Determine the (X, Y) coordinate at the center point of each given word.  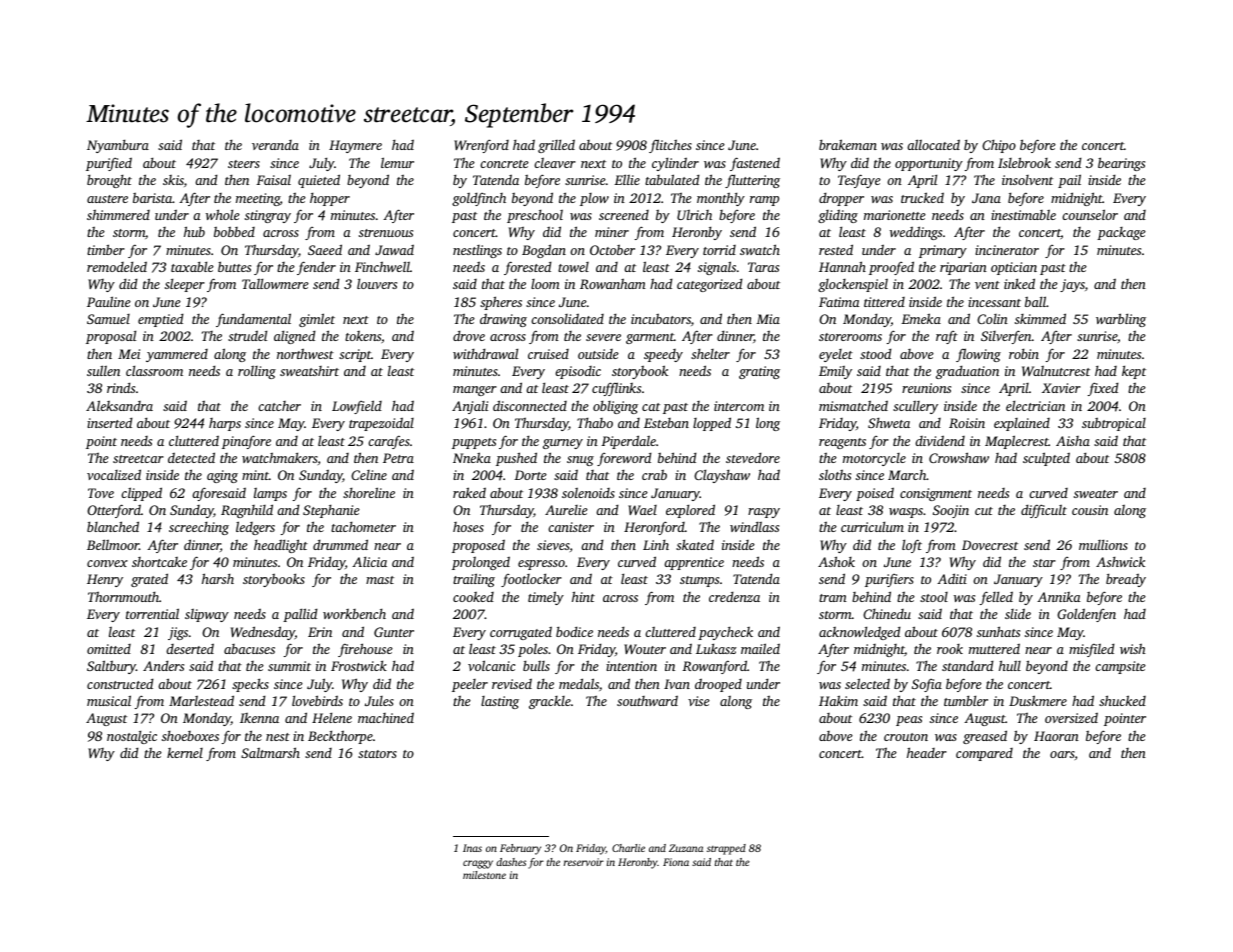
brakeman (848, 144)
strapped (726, 849)
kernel (185, 753)
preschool (535, 216)
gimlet (317, 320)
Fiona (676, 862)
